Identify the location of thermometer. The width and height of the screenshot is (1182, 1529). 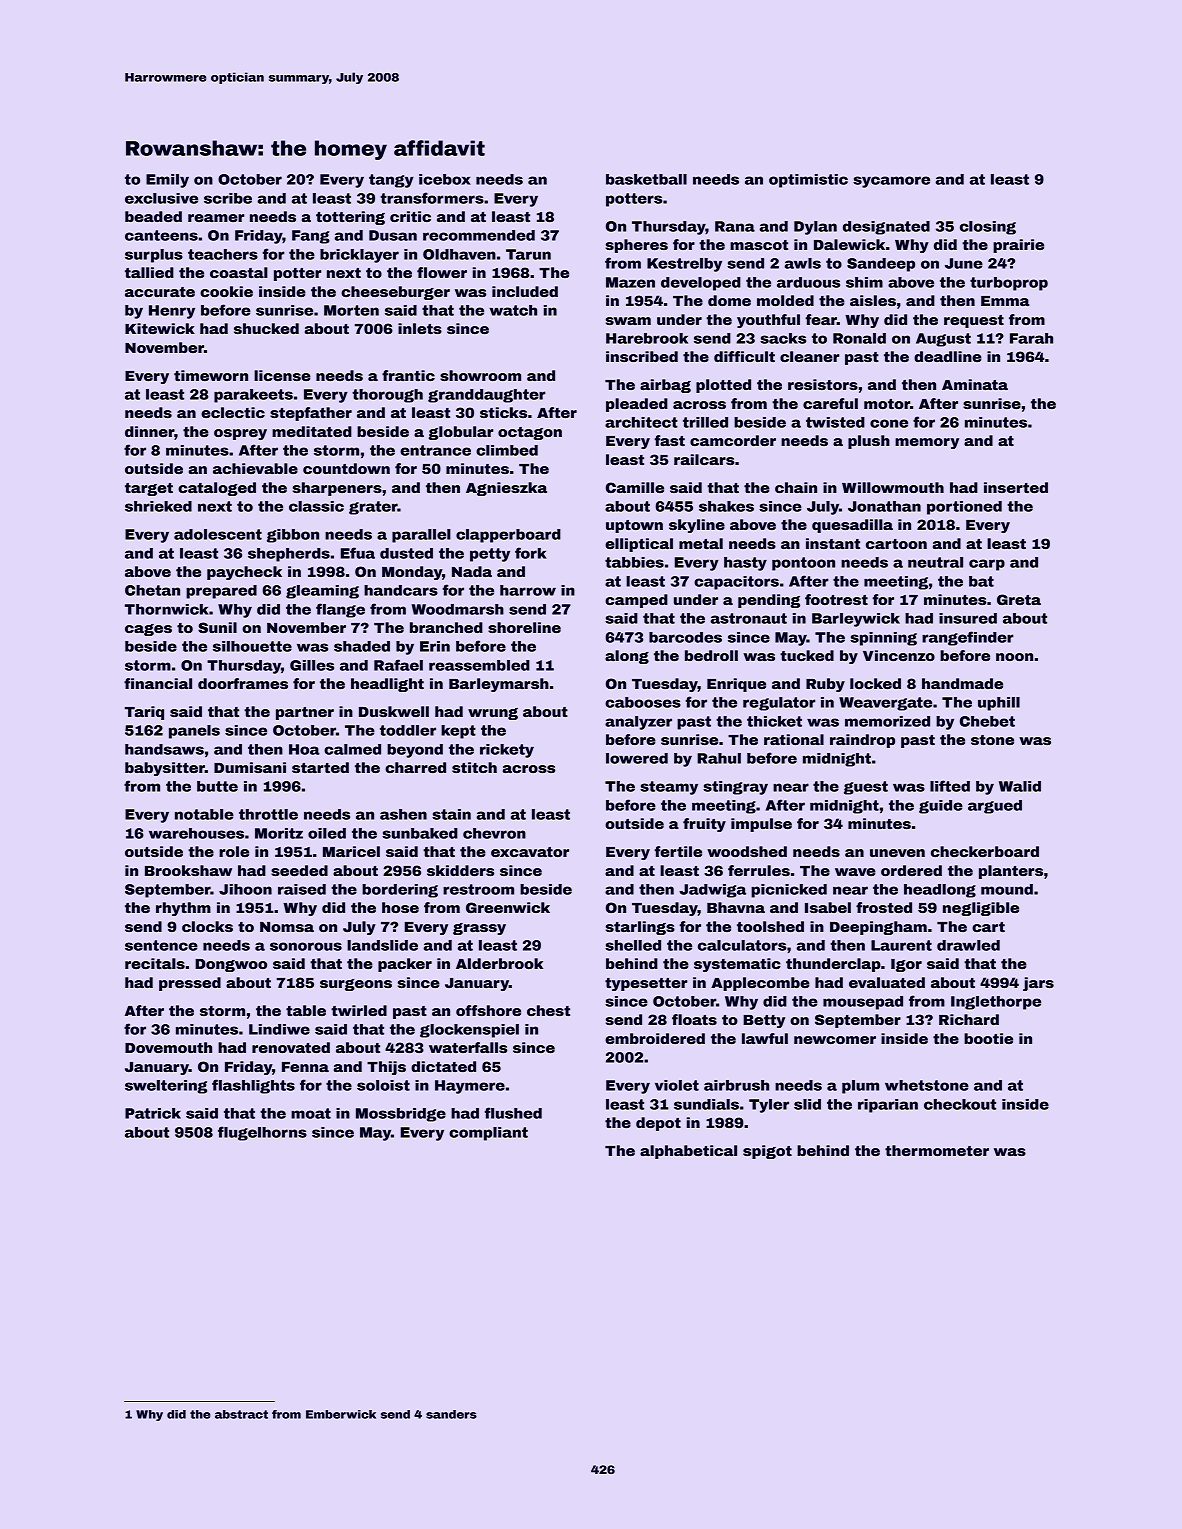
(937, 1150).
